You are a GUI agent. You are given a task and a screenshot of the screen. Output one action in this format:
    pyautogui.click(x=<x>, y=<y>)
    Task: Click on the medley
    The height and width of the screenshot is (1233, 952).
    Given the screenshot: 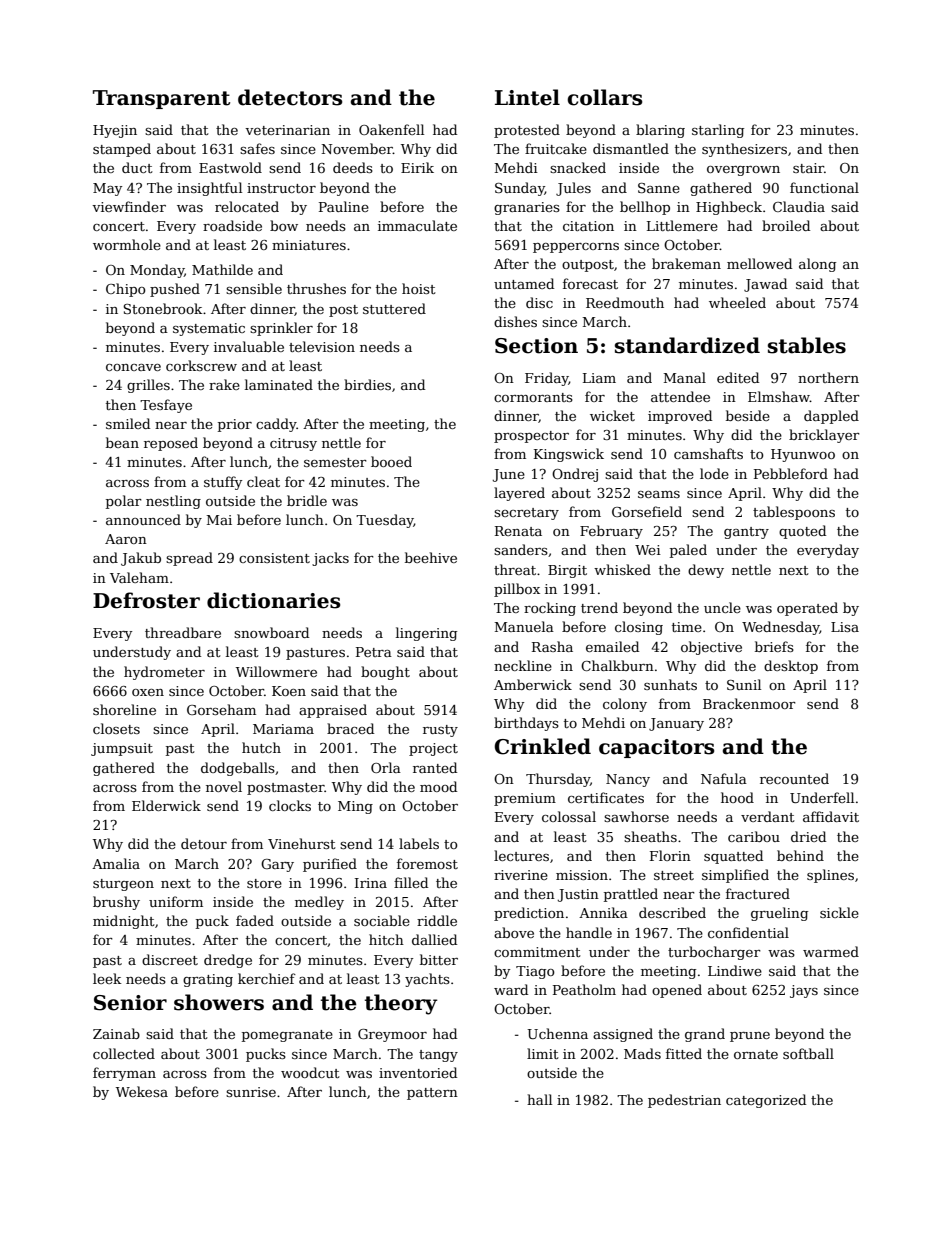 What is the action you would take?
    pyautogui.click(x=319, y=903)
